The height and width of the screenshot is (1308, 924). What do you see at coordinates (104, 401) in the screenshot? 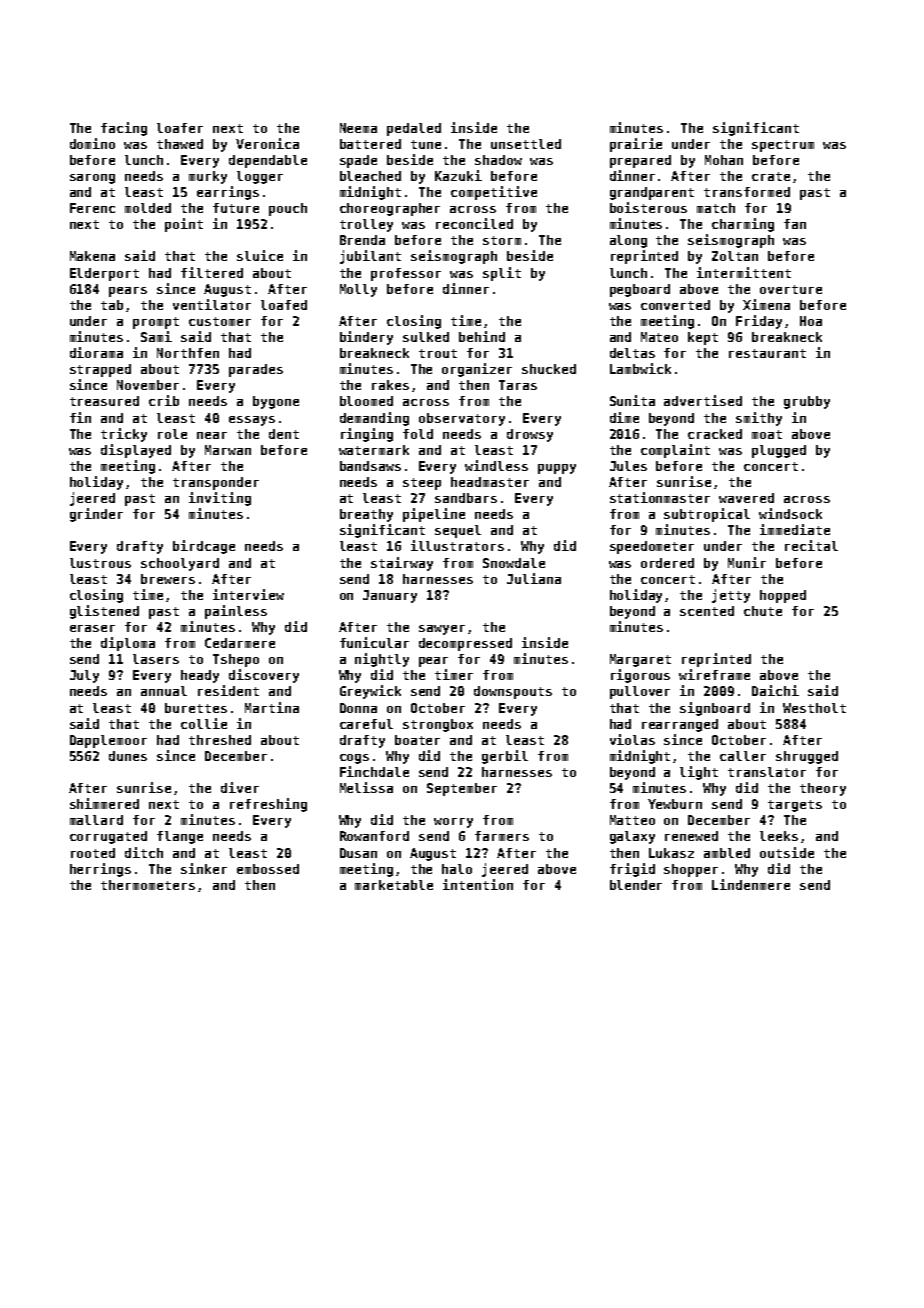
I see `treasured` at bounding box center [104, 401].
